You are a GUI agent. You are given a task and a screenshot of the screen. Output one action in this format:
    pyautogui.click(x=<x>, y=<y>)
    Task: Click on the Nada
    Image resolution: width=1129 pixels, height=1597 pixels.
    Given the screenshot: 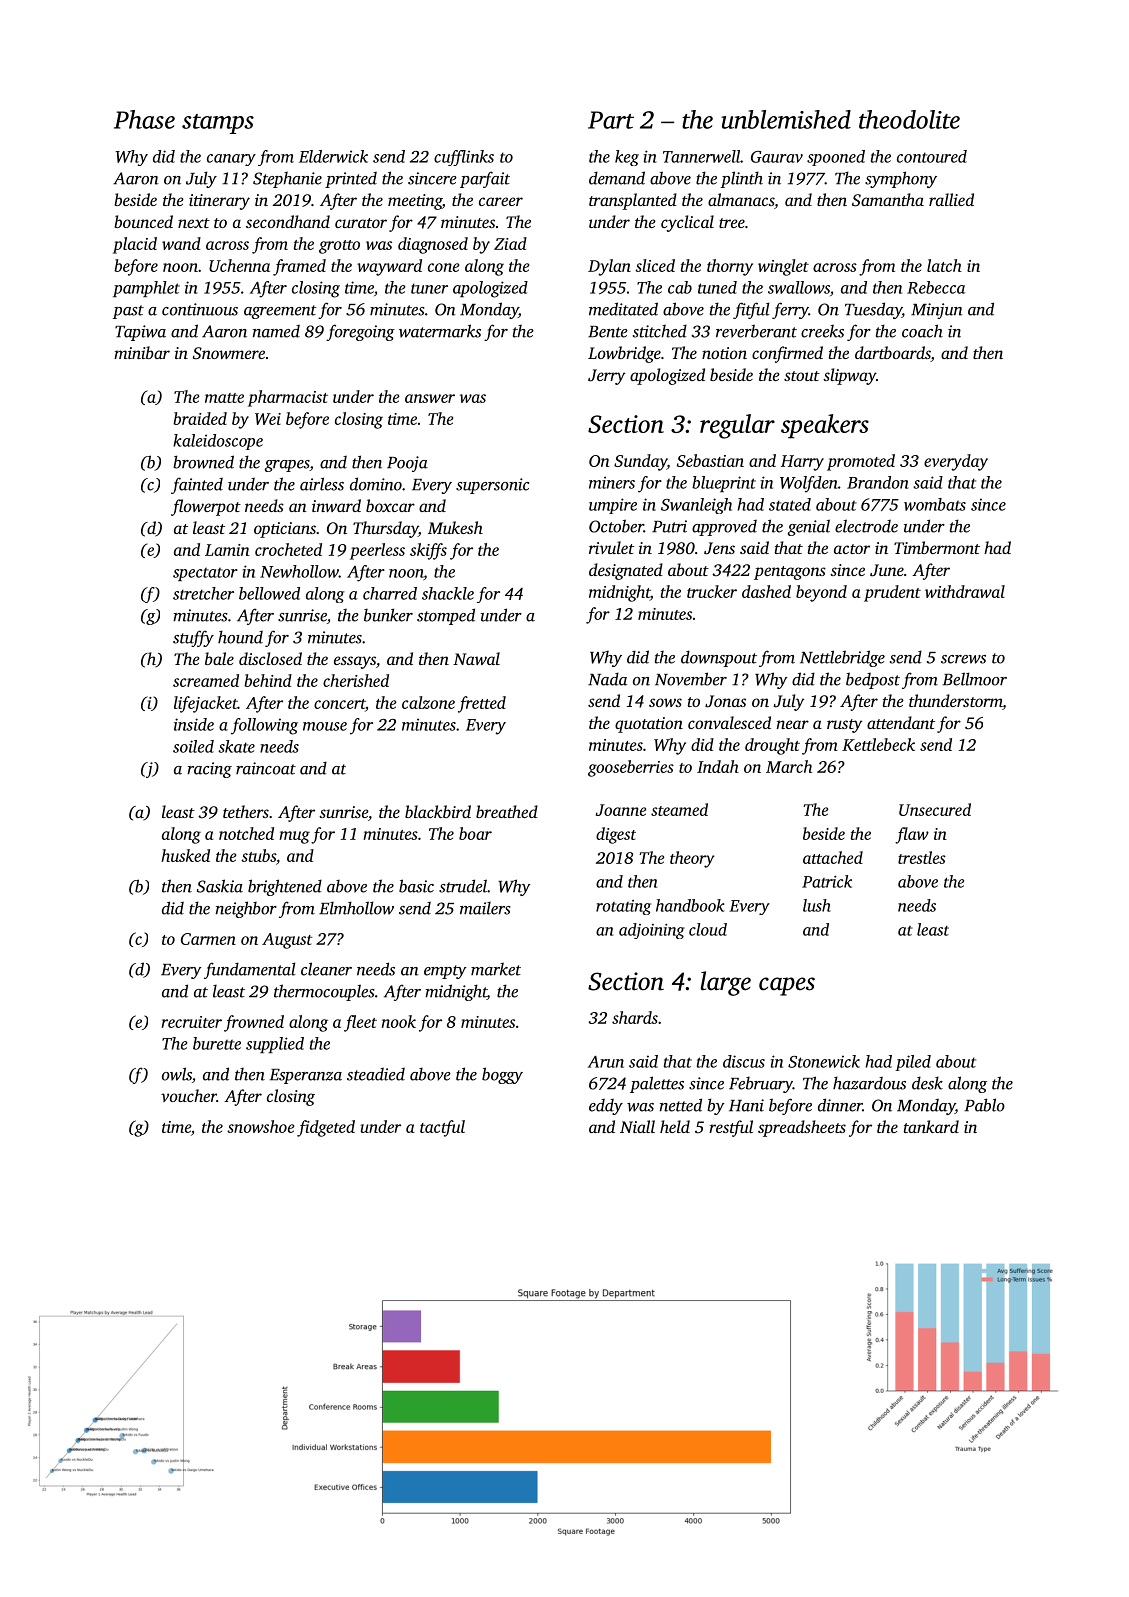 What is the action you would take?
    pyautogui.click(x=607, y=679)
